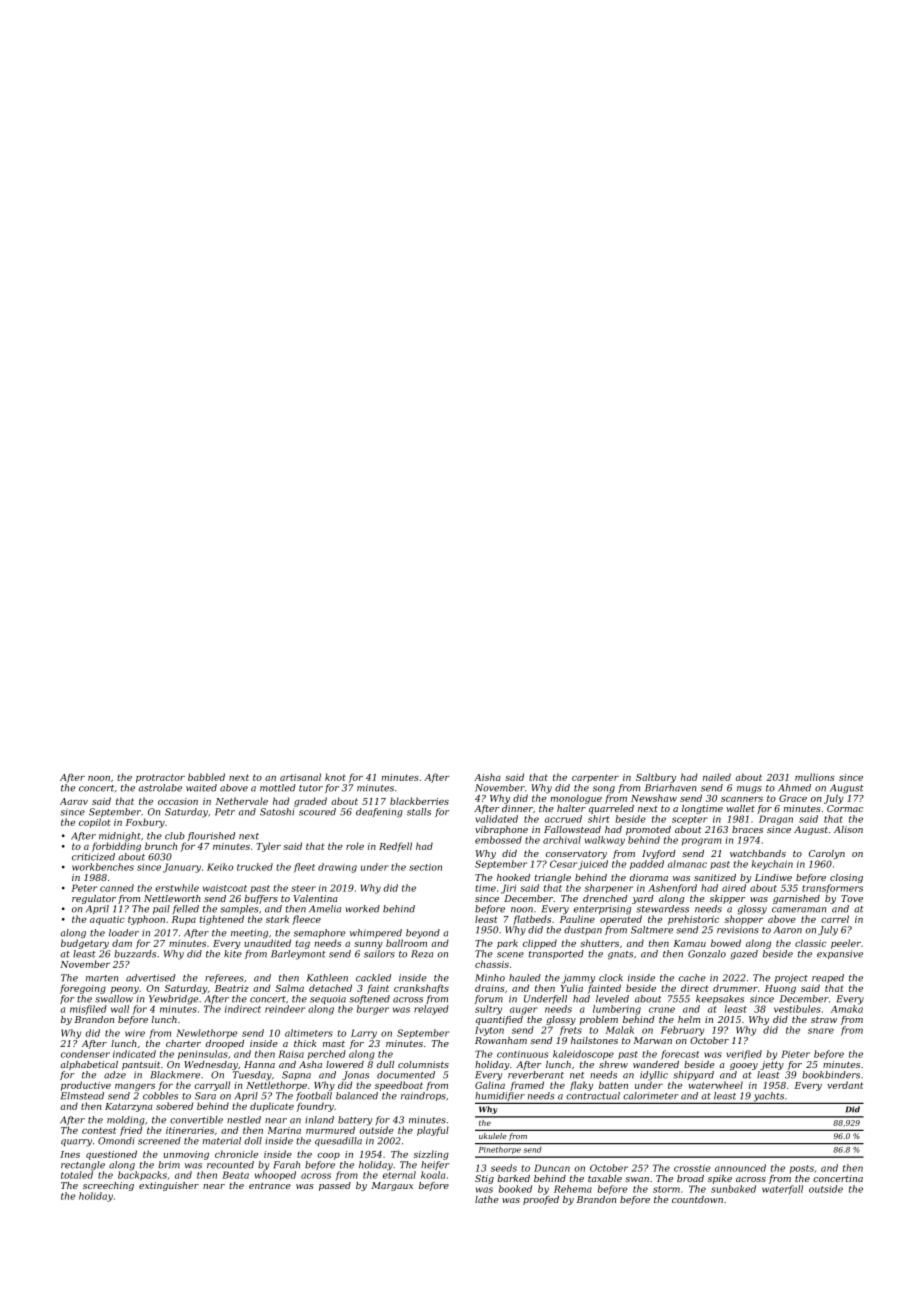  Describe the element at coordinates (303, 888) in the screenshot. I see `steer` at that location.
